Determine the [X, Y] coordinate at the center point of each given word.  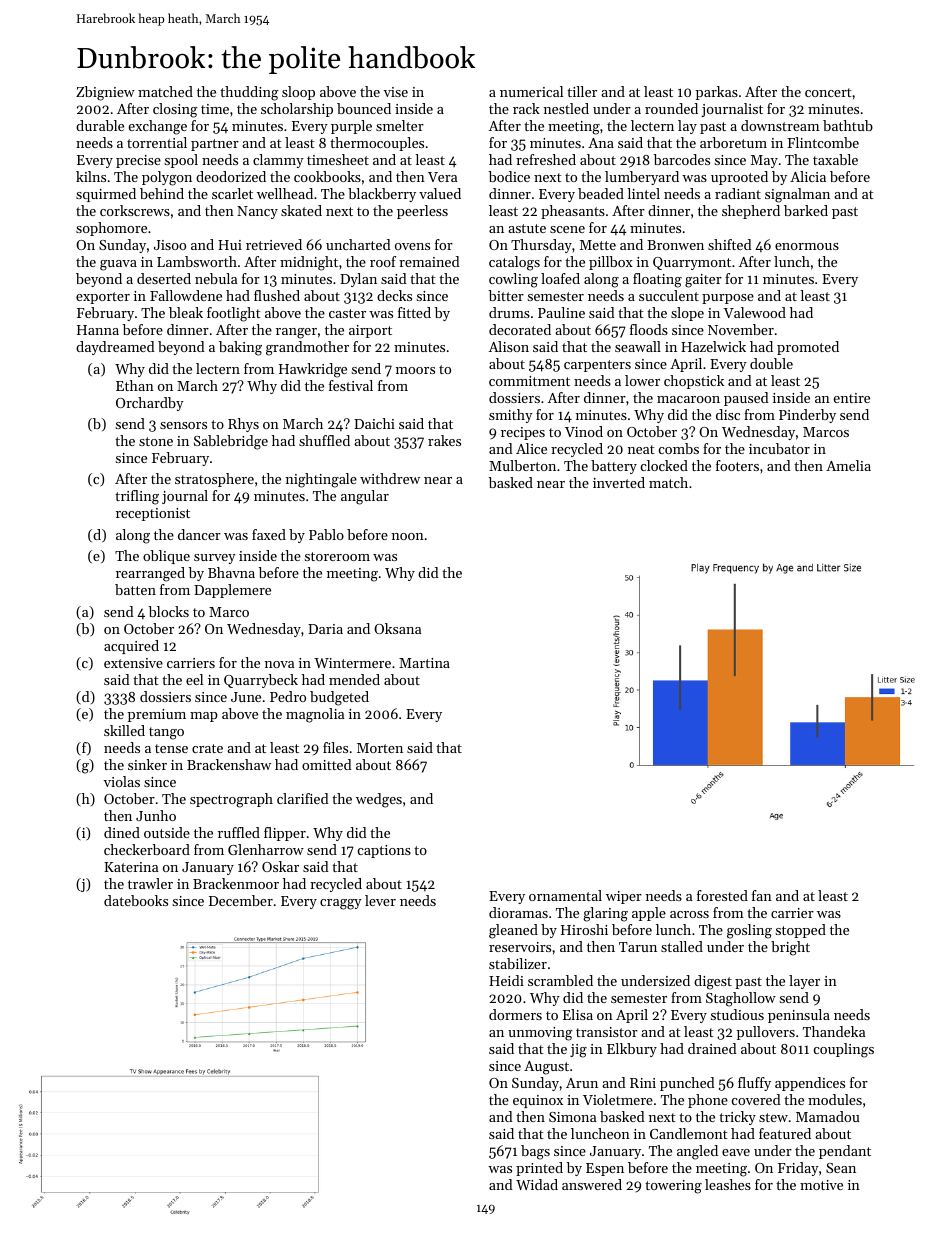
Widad [537, 1184]
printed [539, 1169]
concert [828, 92]
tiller [582, 91]
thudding [249, 93]
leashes [728, 1184]
